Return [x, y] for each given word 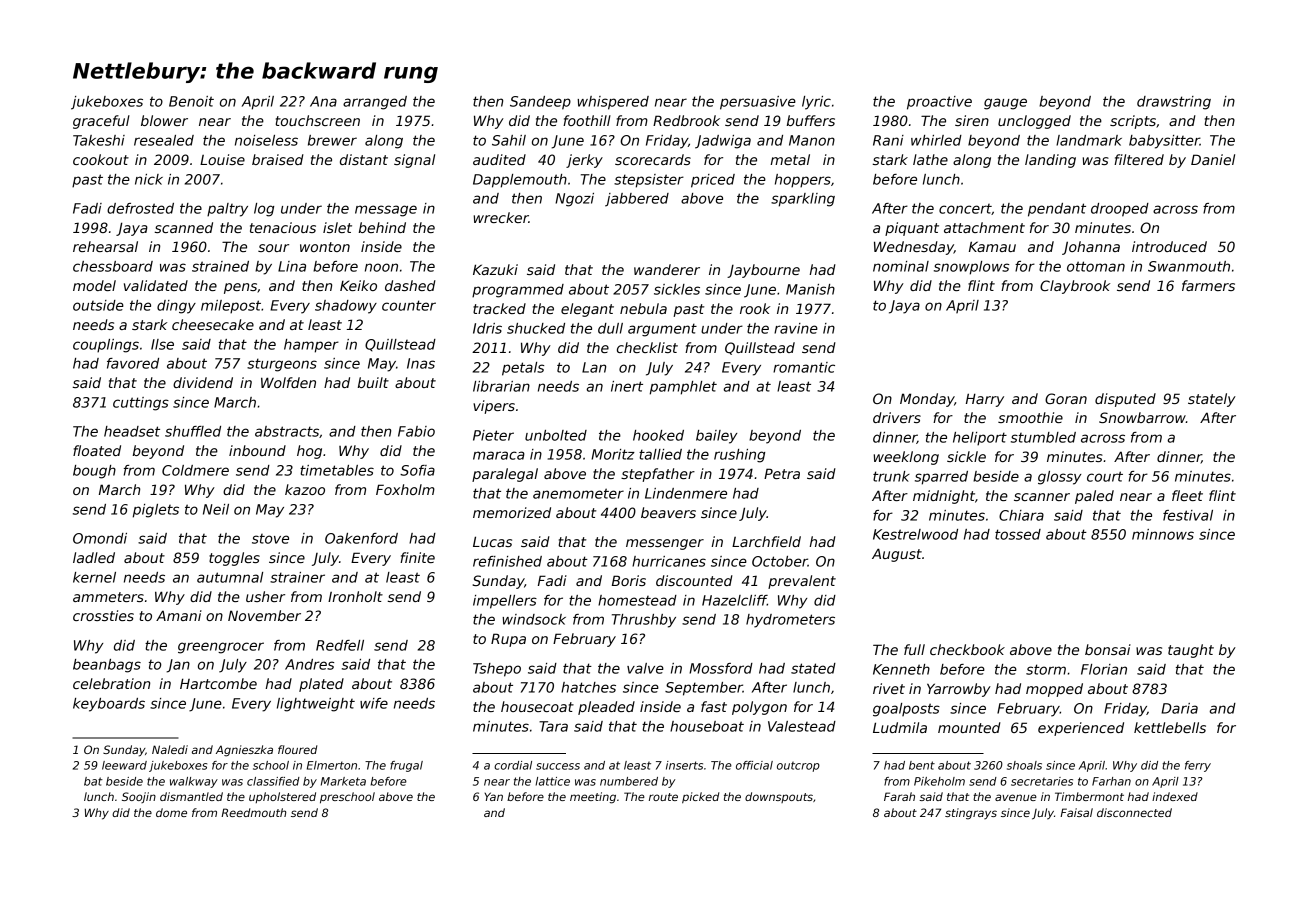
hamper [311, 346]
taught [1191, 651]
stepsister [649, 181]
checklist [647, 347]
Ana [323, 101]
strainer [297, 577]
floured [297, 749]
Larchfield [766, 541]
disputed [1125, 400]
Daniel [1213, 159]
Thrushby [644, 621]
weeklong [906, 458]
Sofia [417, 470]
